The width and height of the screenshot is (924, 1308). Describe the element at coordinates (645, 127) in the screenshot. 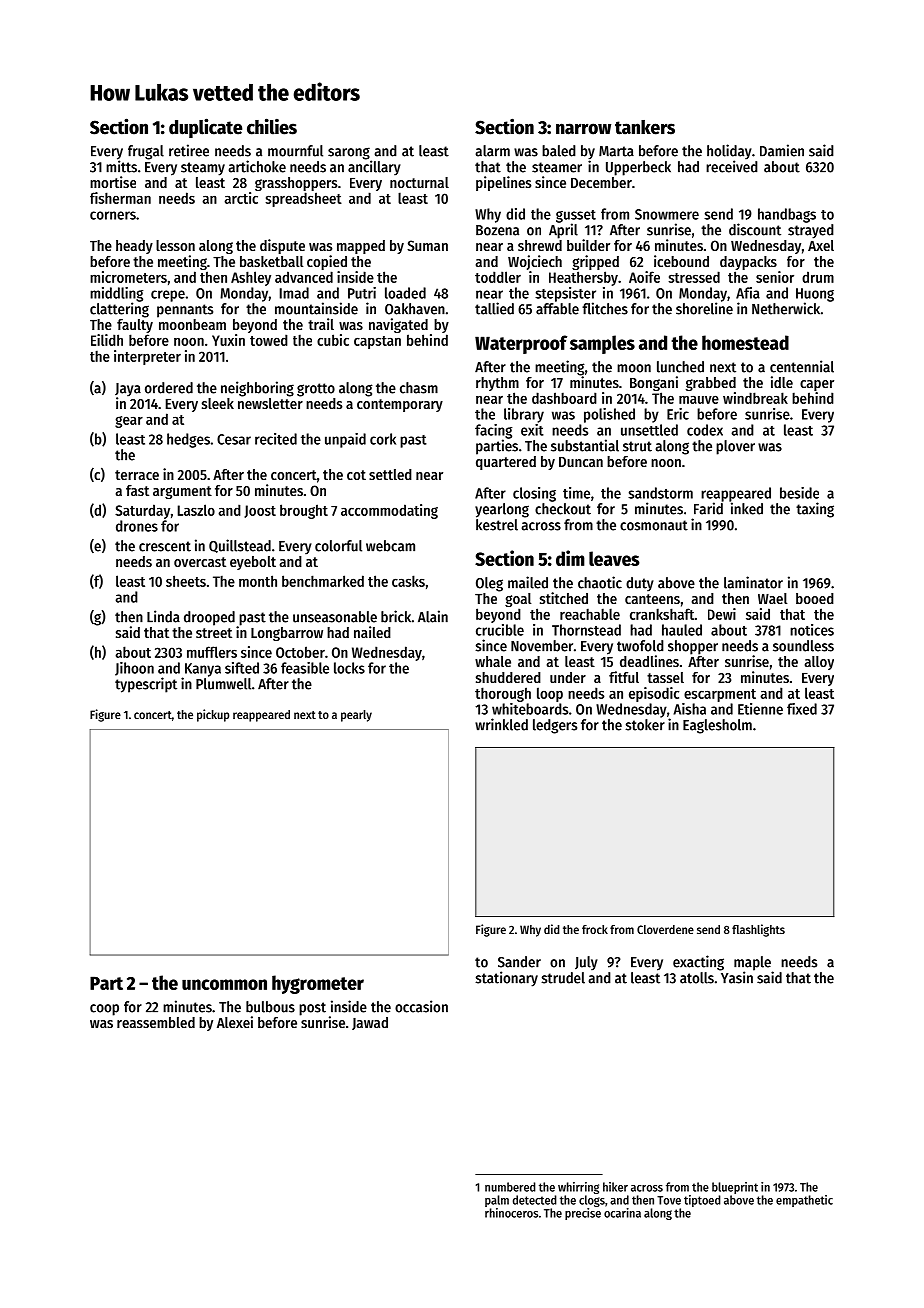

I see `tankers` at that location.
